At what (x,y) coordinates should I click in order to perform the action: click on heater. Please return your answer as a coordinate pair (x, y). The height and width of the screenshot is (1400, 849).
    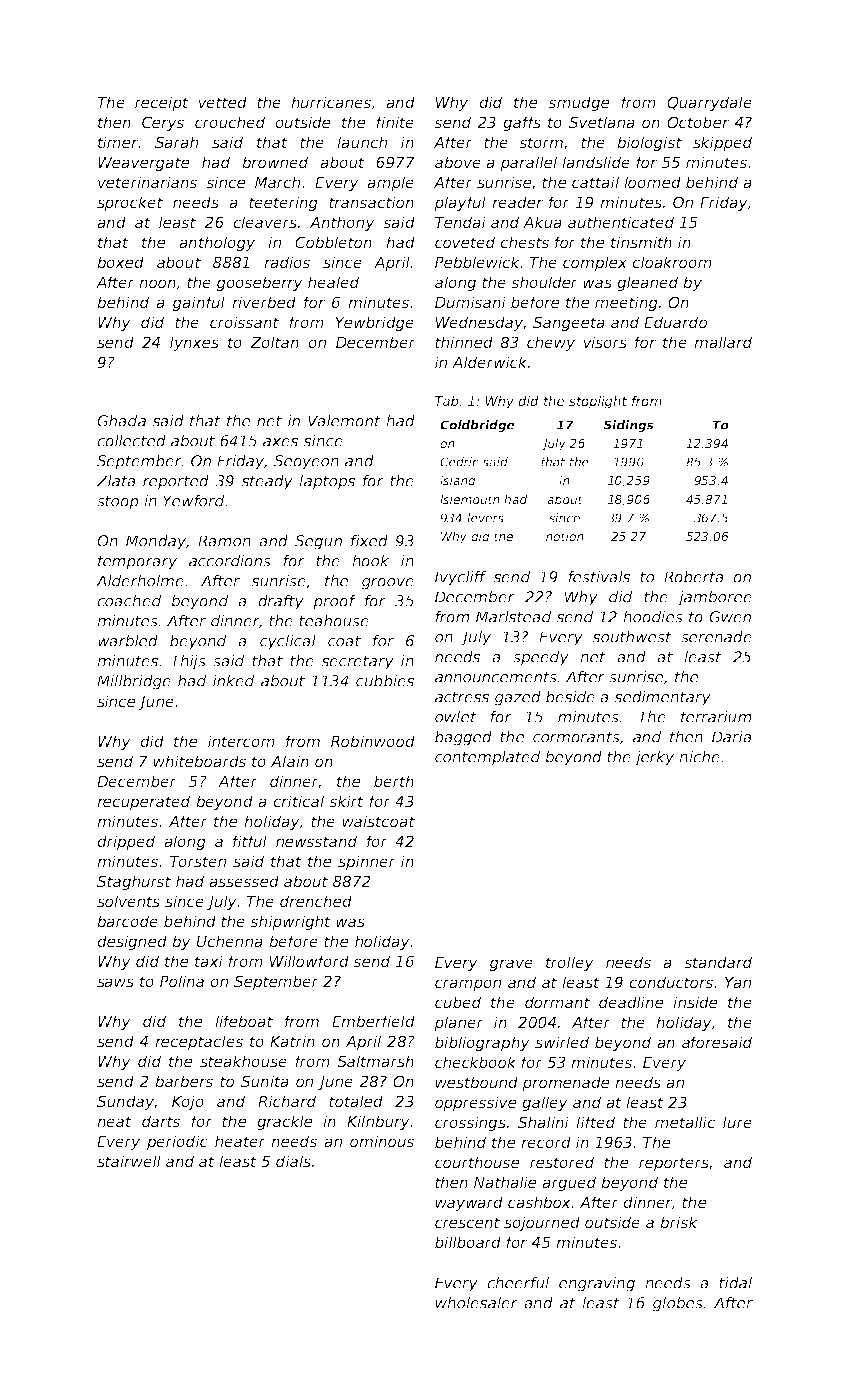
    Looking at the image, I should click on (240, 1141).
